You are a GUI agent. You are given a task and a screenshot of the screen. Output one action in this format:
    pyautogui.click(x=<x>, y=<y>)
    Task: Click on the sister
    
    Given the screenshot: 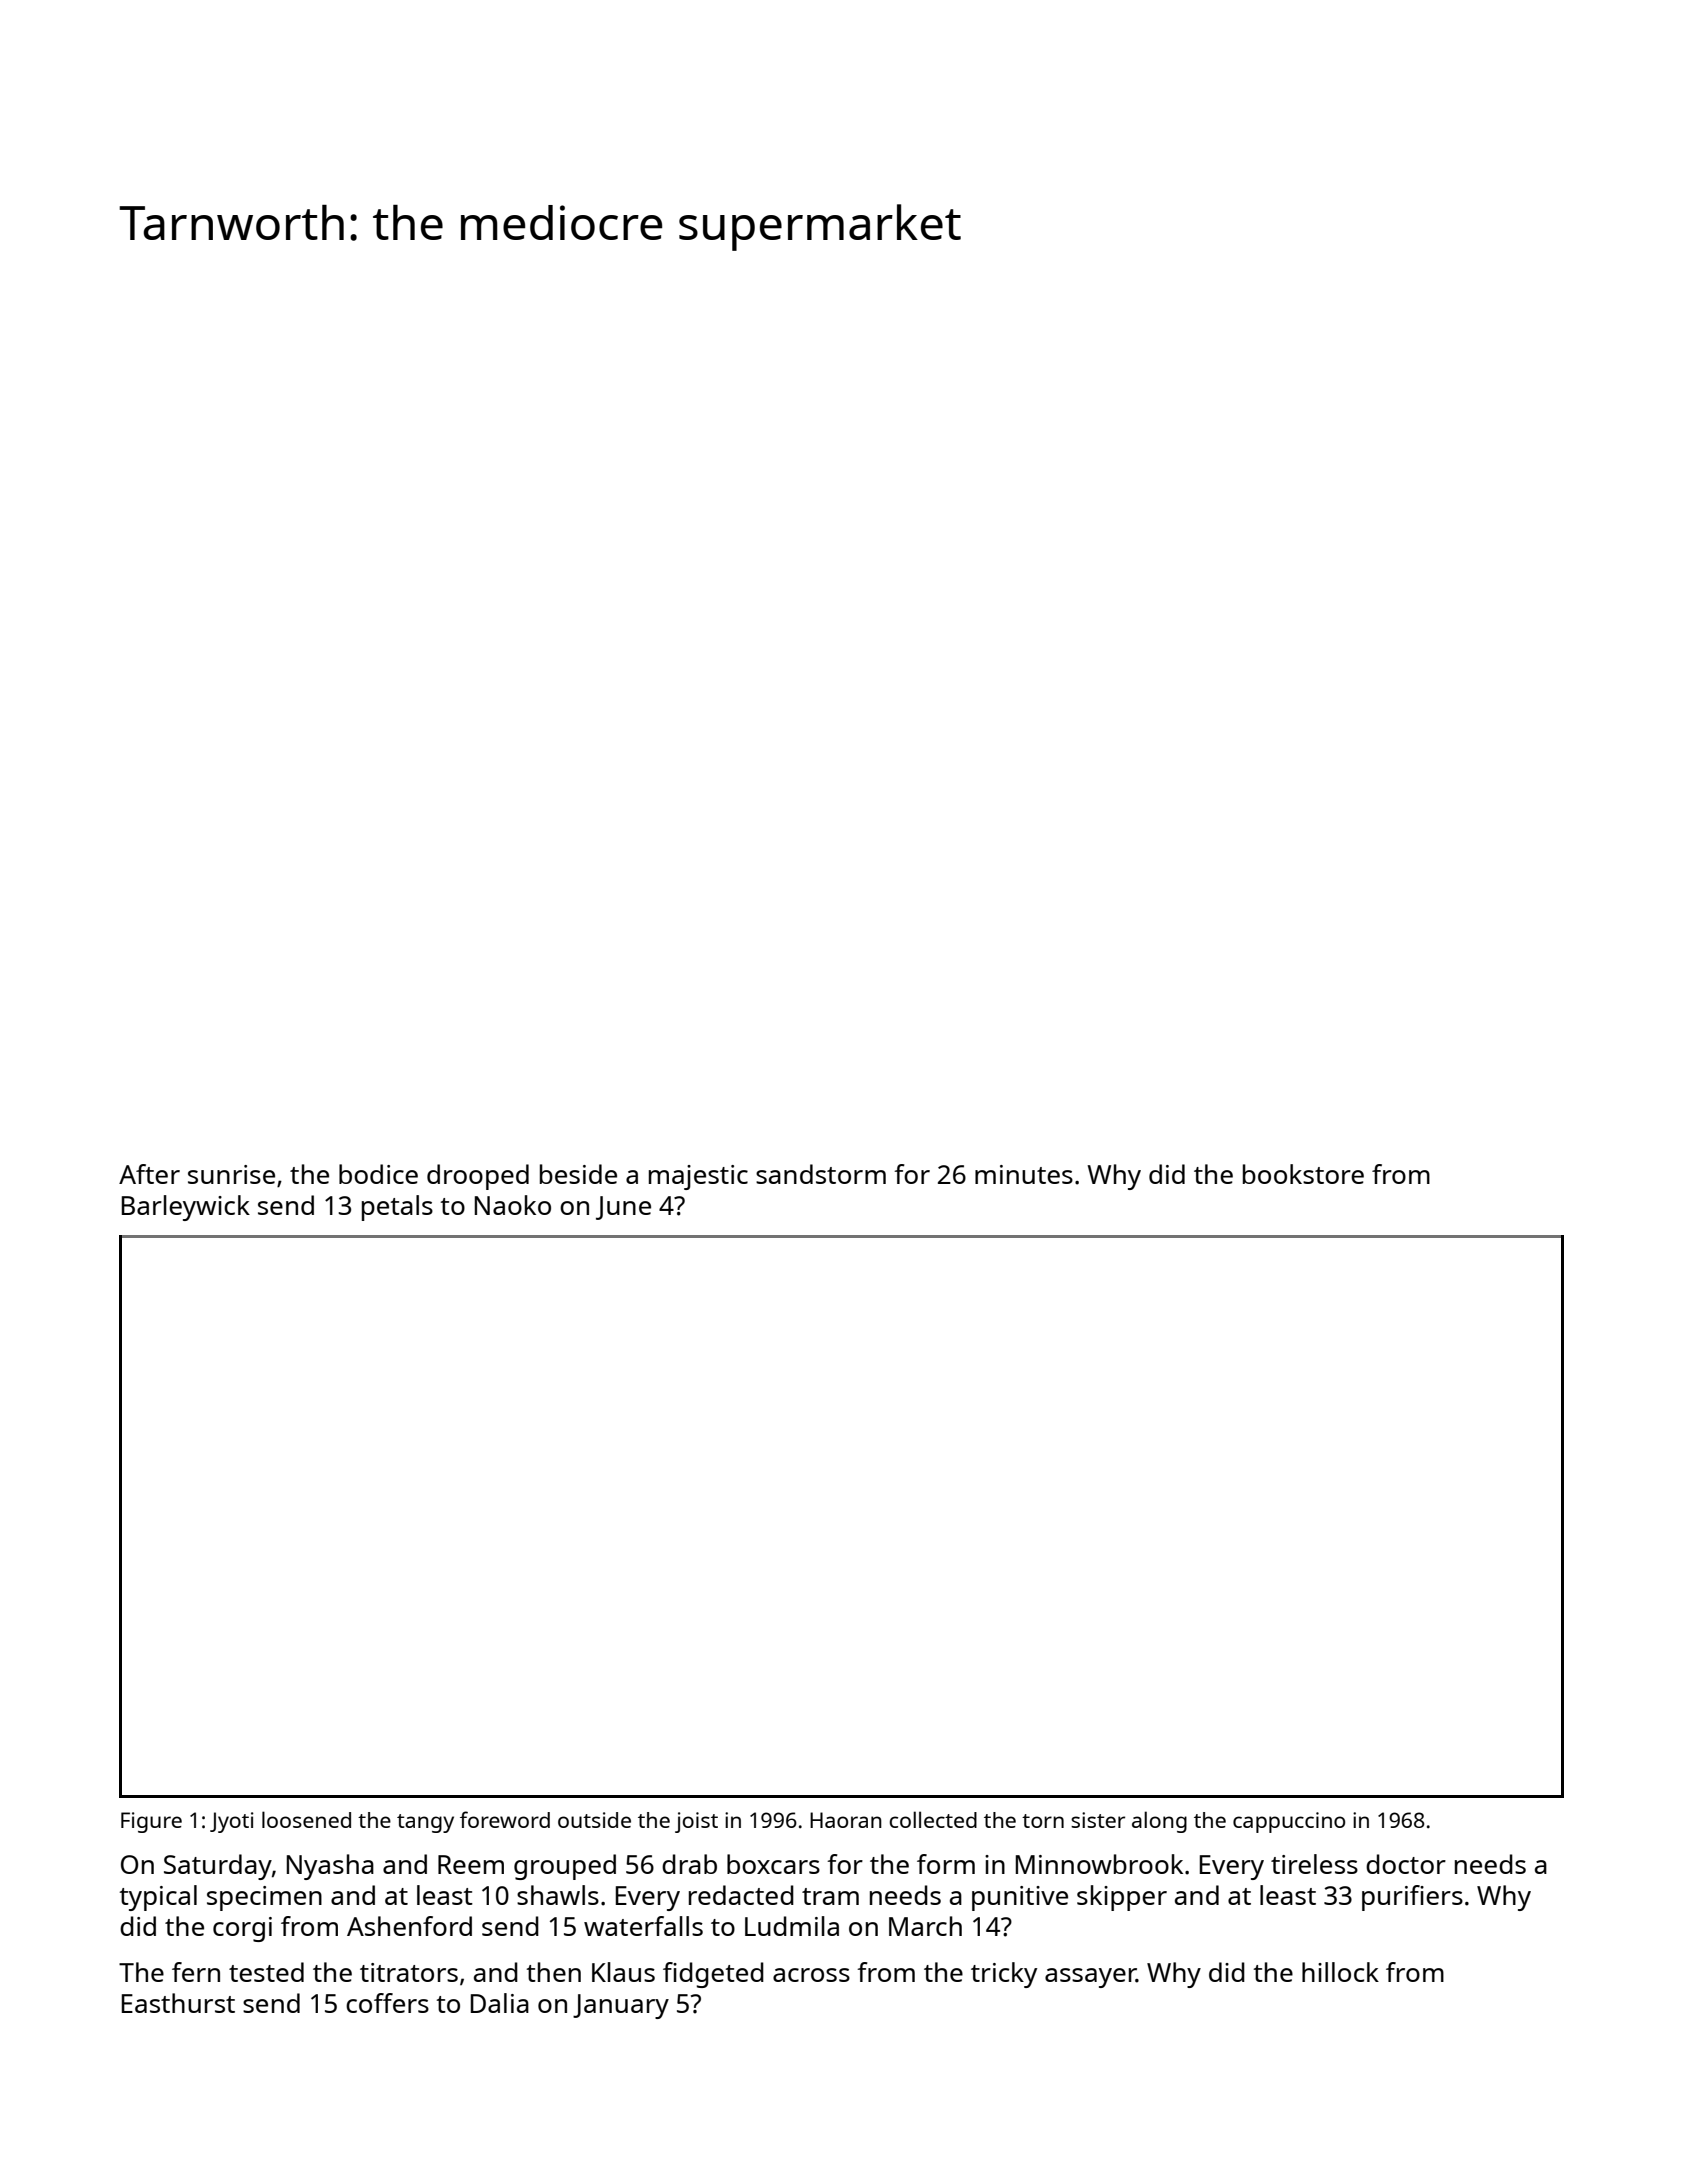 What is the action you would take?
    pyautogui.click(x=1098, y=1820)
